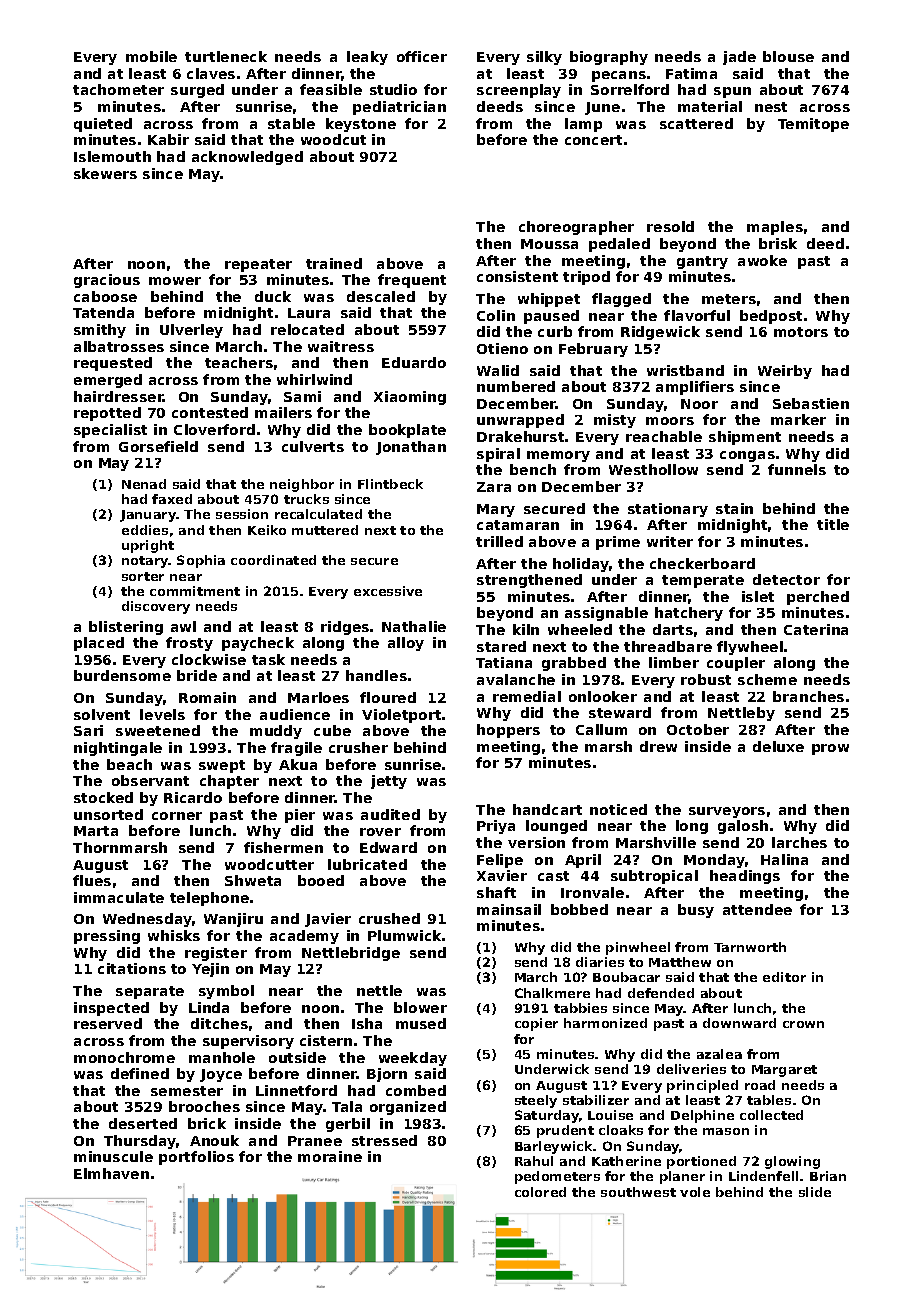  I want to click on catamaran, so click(518, 525).
